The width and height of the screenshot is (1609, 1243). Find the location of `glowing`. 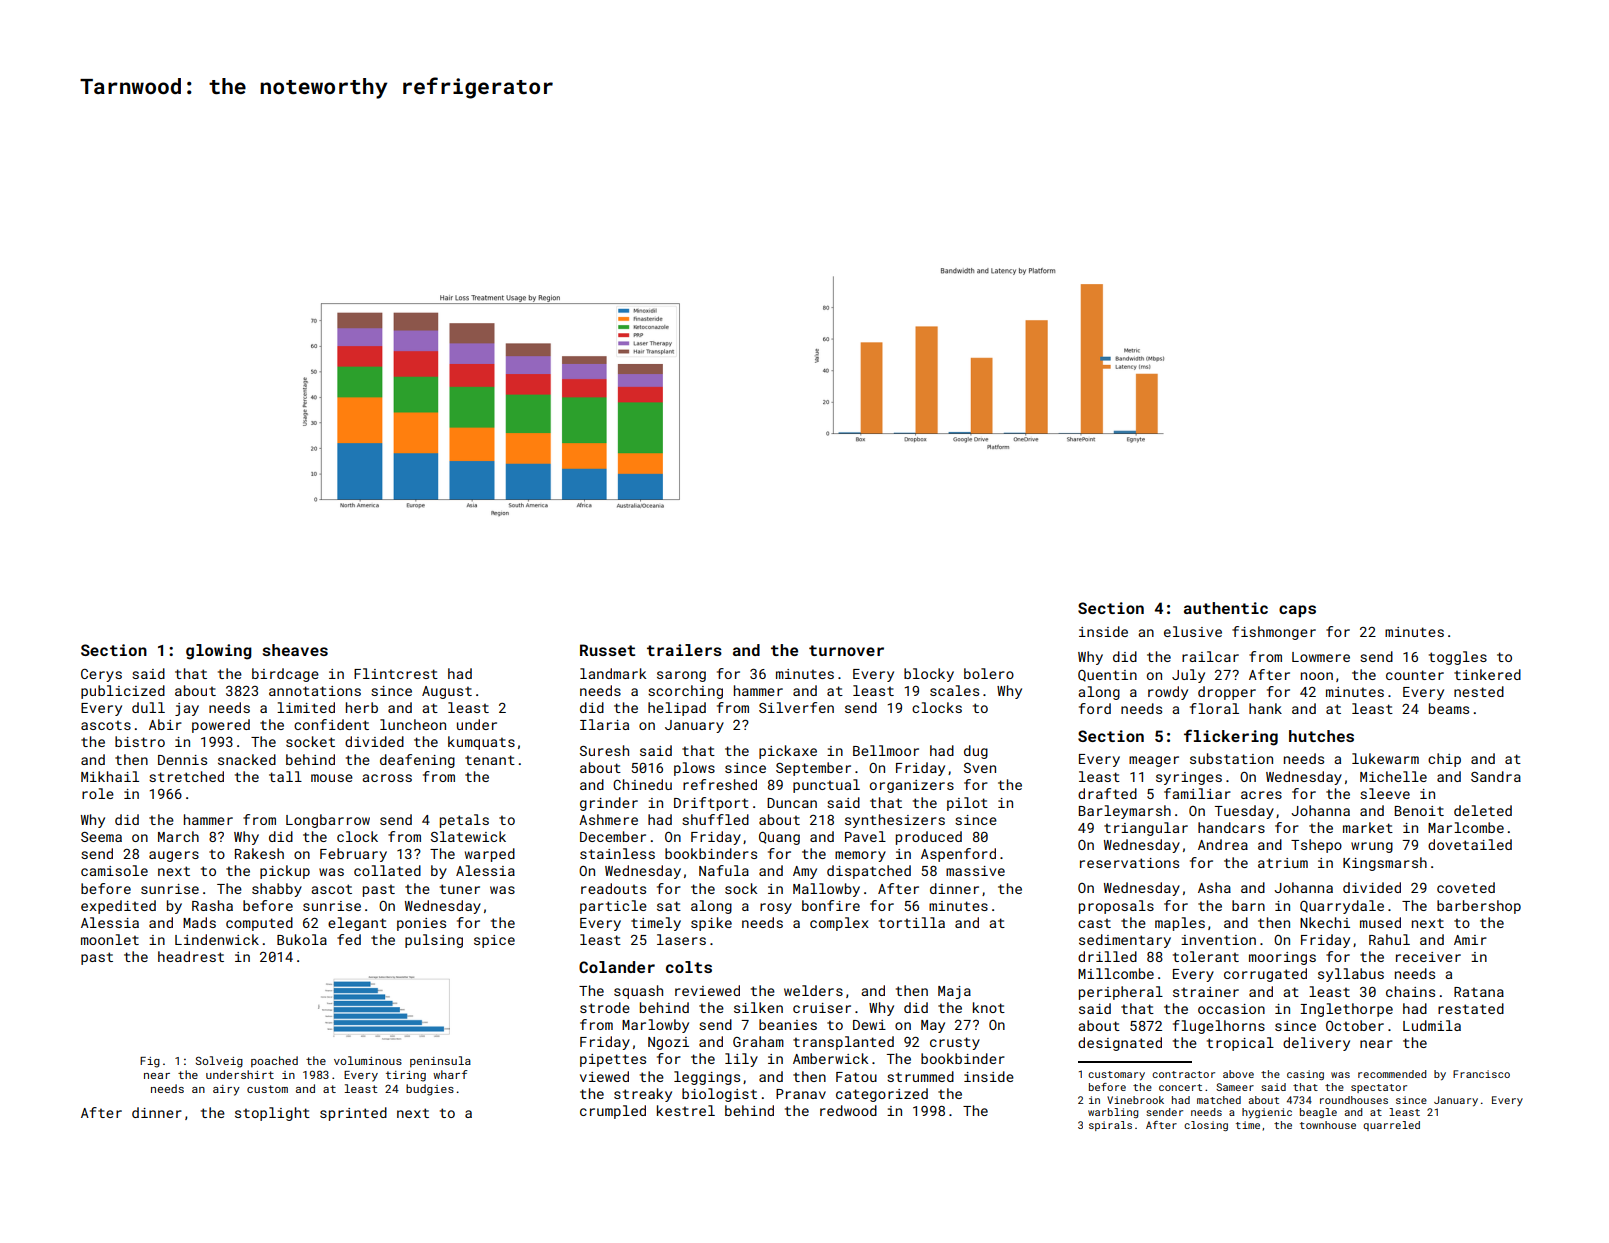

glowing is located at coordinates (219, 652).
